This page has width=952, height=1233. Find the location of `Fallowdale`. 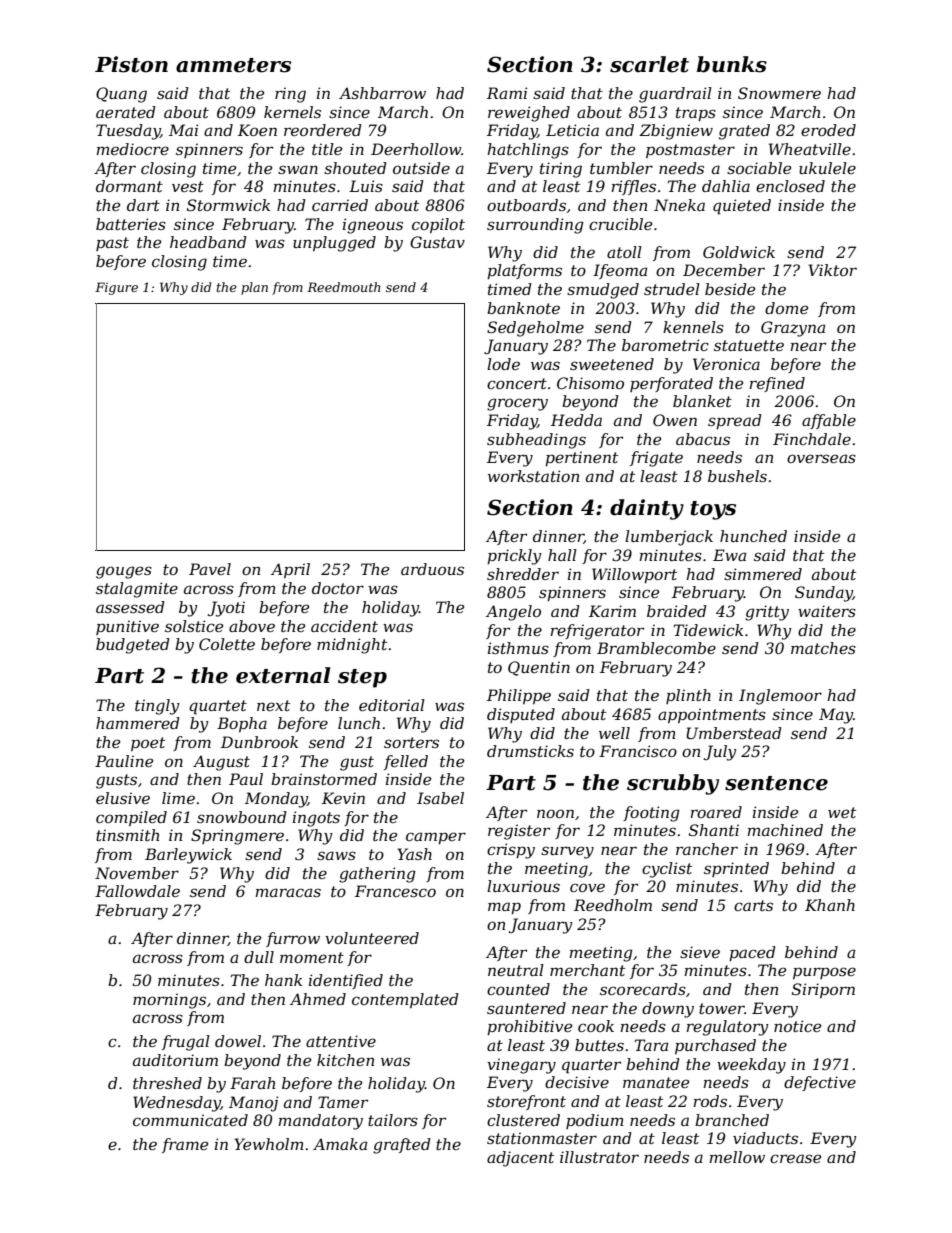

Fallowdale is located at coordinates (137, 891).
